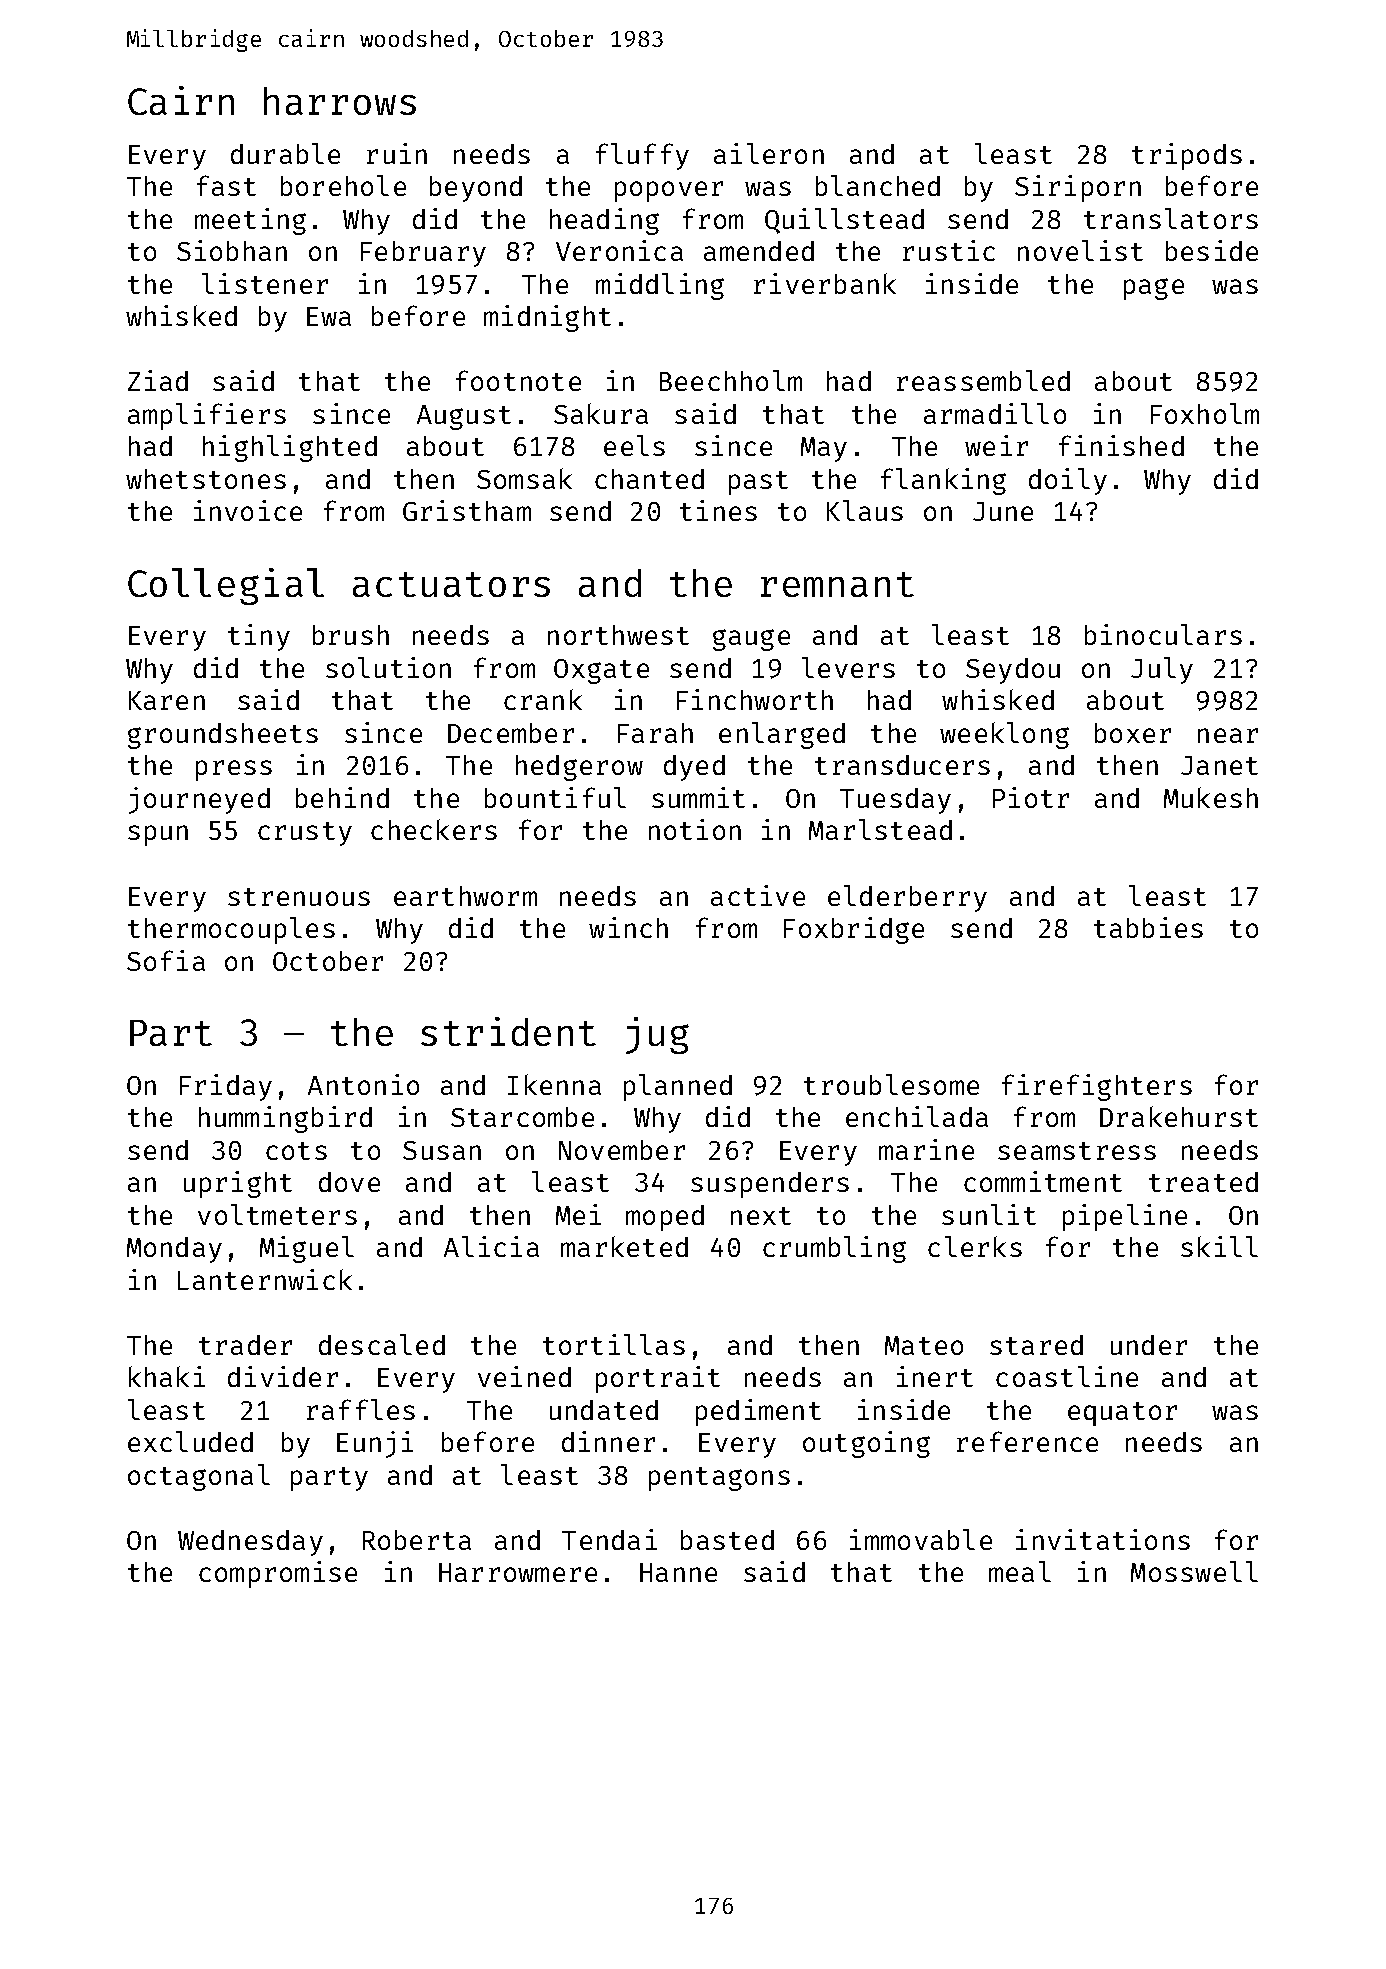 The image size is (1386, 1969). What do you see at coordinates (1097, 1087) in the document?
I see `firefighters` at bounding box center [1097, 1087].
